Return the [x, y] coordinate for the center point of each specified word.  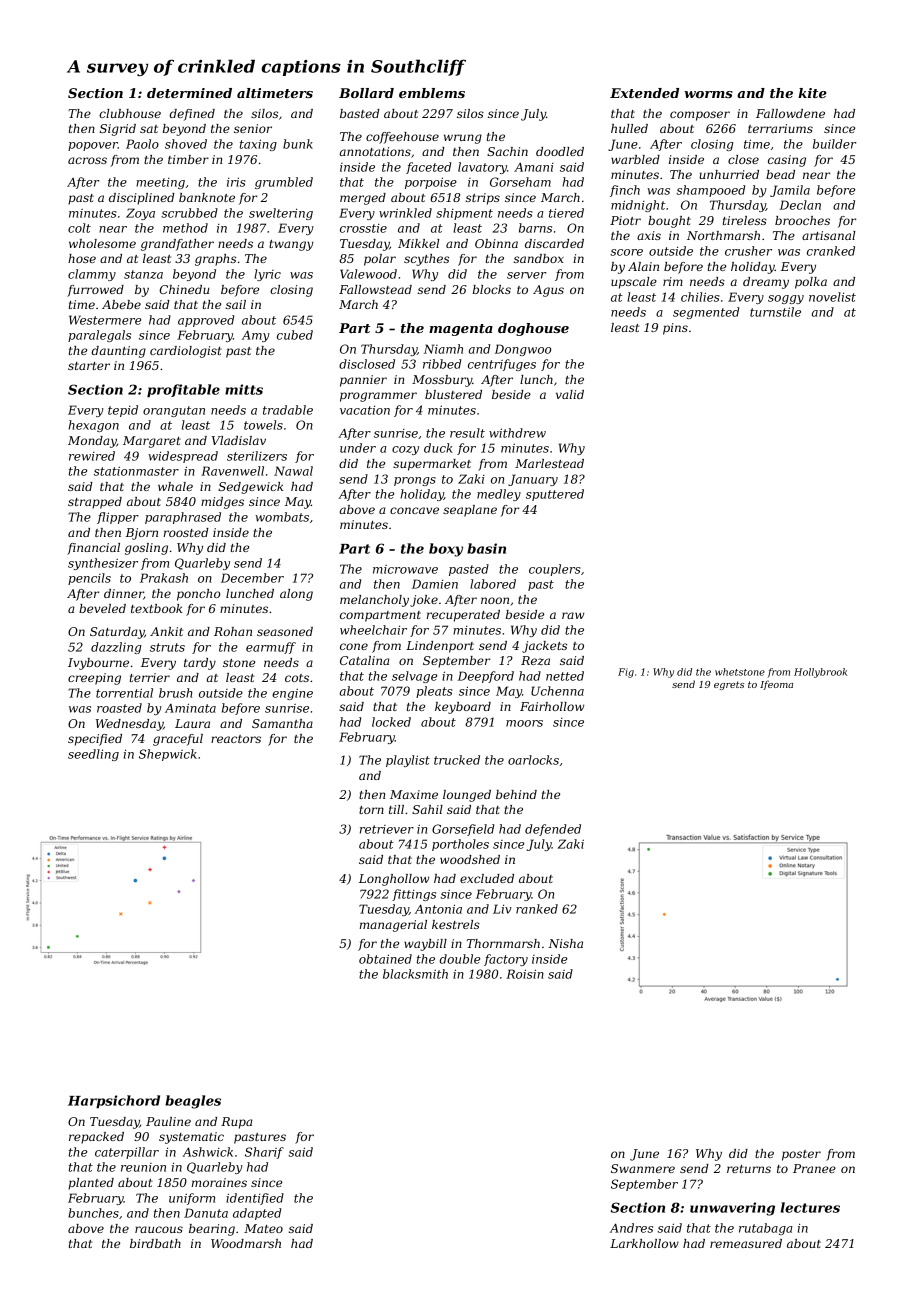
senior [253, 128]
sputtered [555, 495]
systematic [191, 1138]
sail [235, 304]
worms [708, 94]
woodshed [470, 859]
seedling [93, 755]
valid [570, 394]
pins [675, 329]
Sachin [507, 151]
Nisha [565, 943]
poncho [198, 595]
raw [573, 615]
